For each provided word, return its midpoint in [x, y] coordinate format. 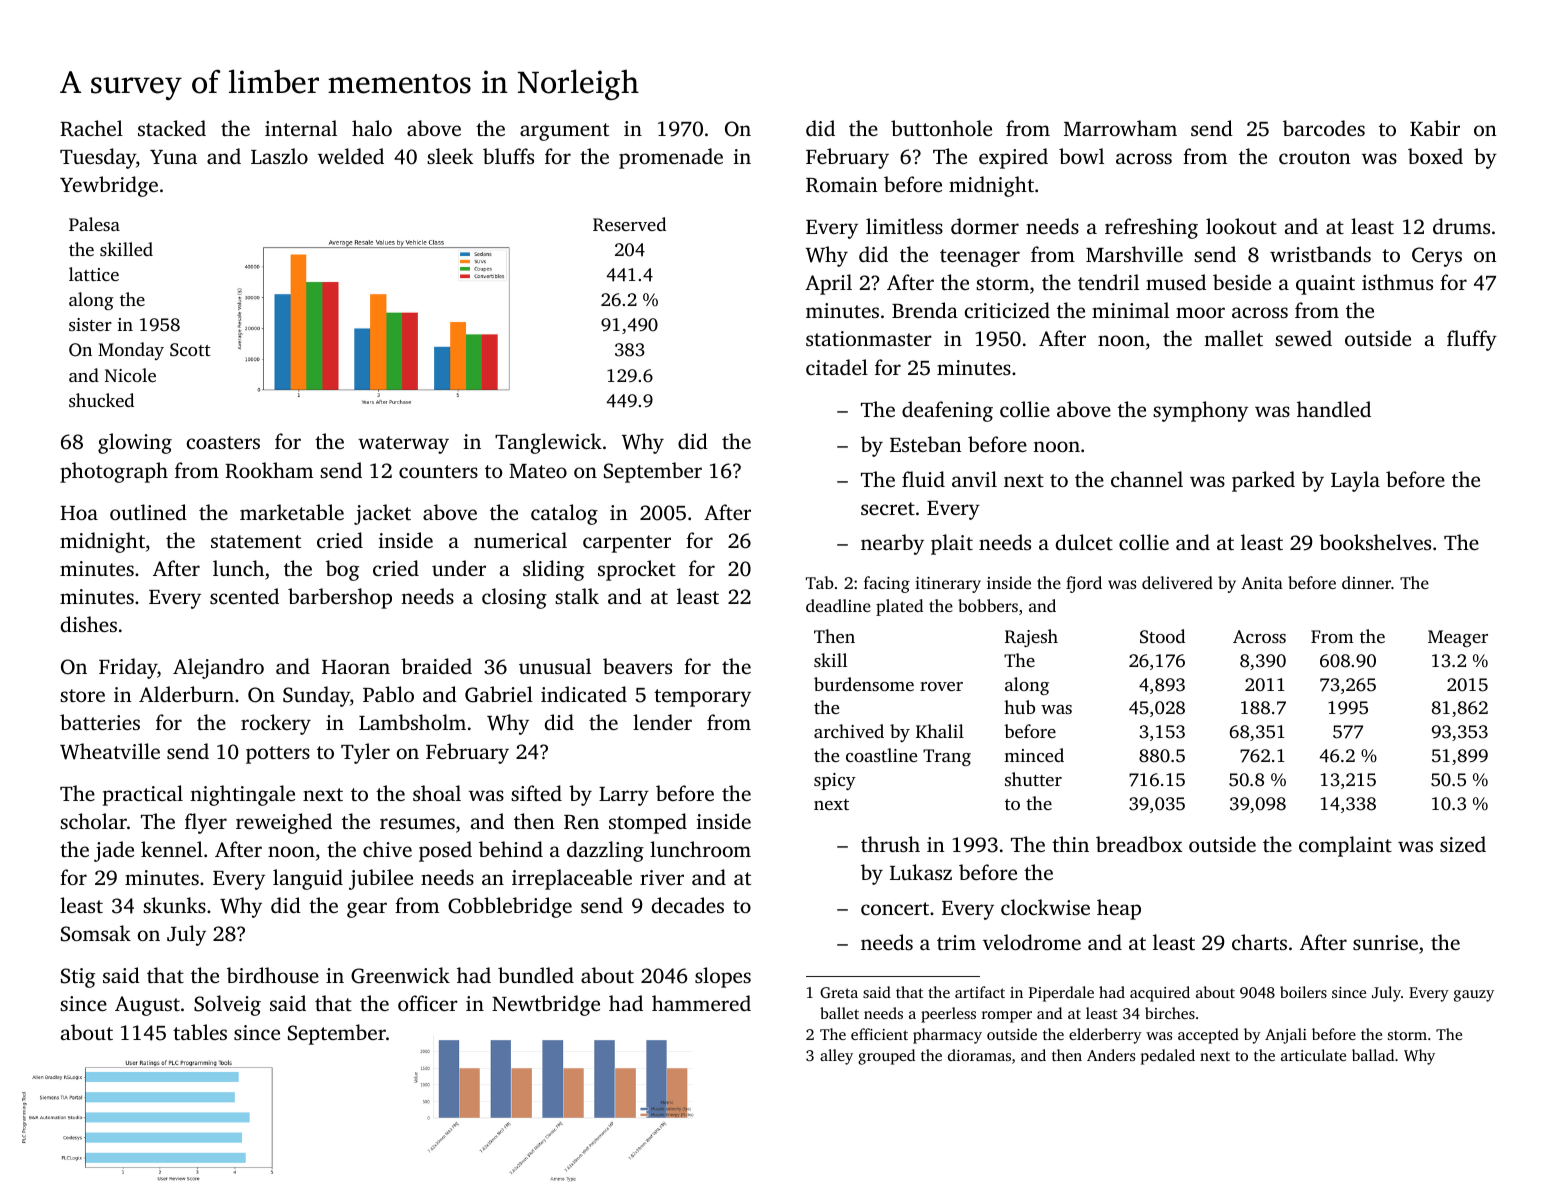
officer [428, 1003]
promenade [671, 158]
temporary [702, 698]
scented [244, 596]
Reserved [629, 224]
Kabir [1435, 128]
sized [1463, 844]
